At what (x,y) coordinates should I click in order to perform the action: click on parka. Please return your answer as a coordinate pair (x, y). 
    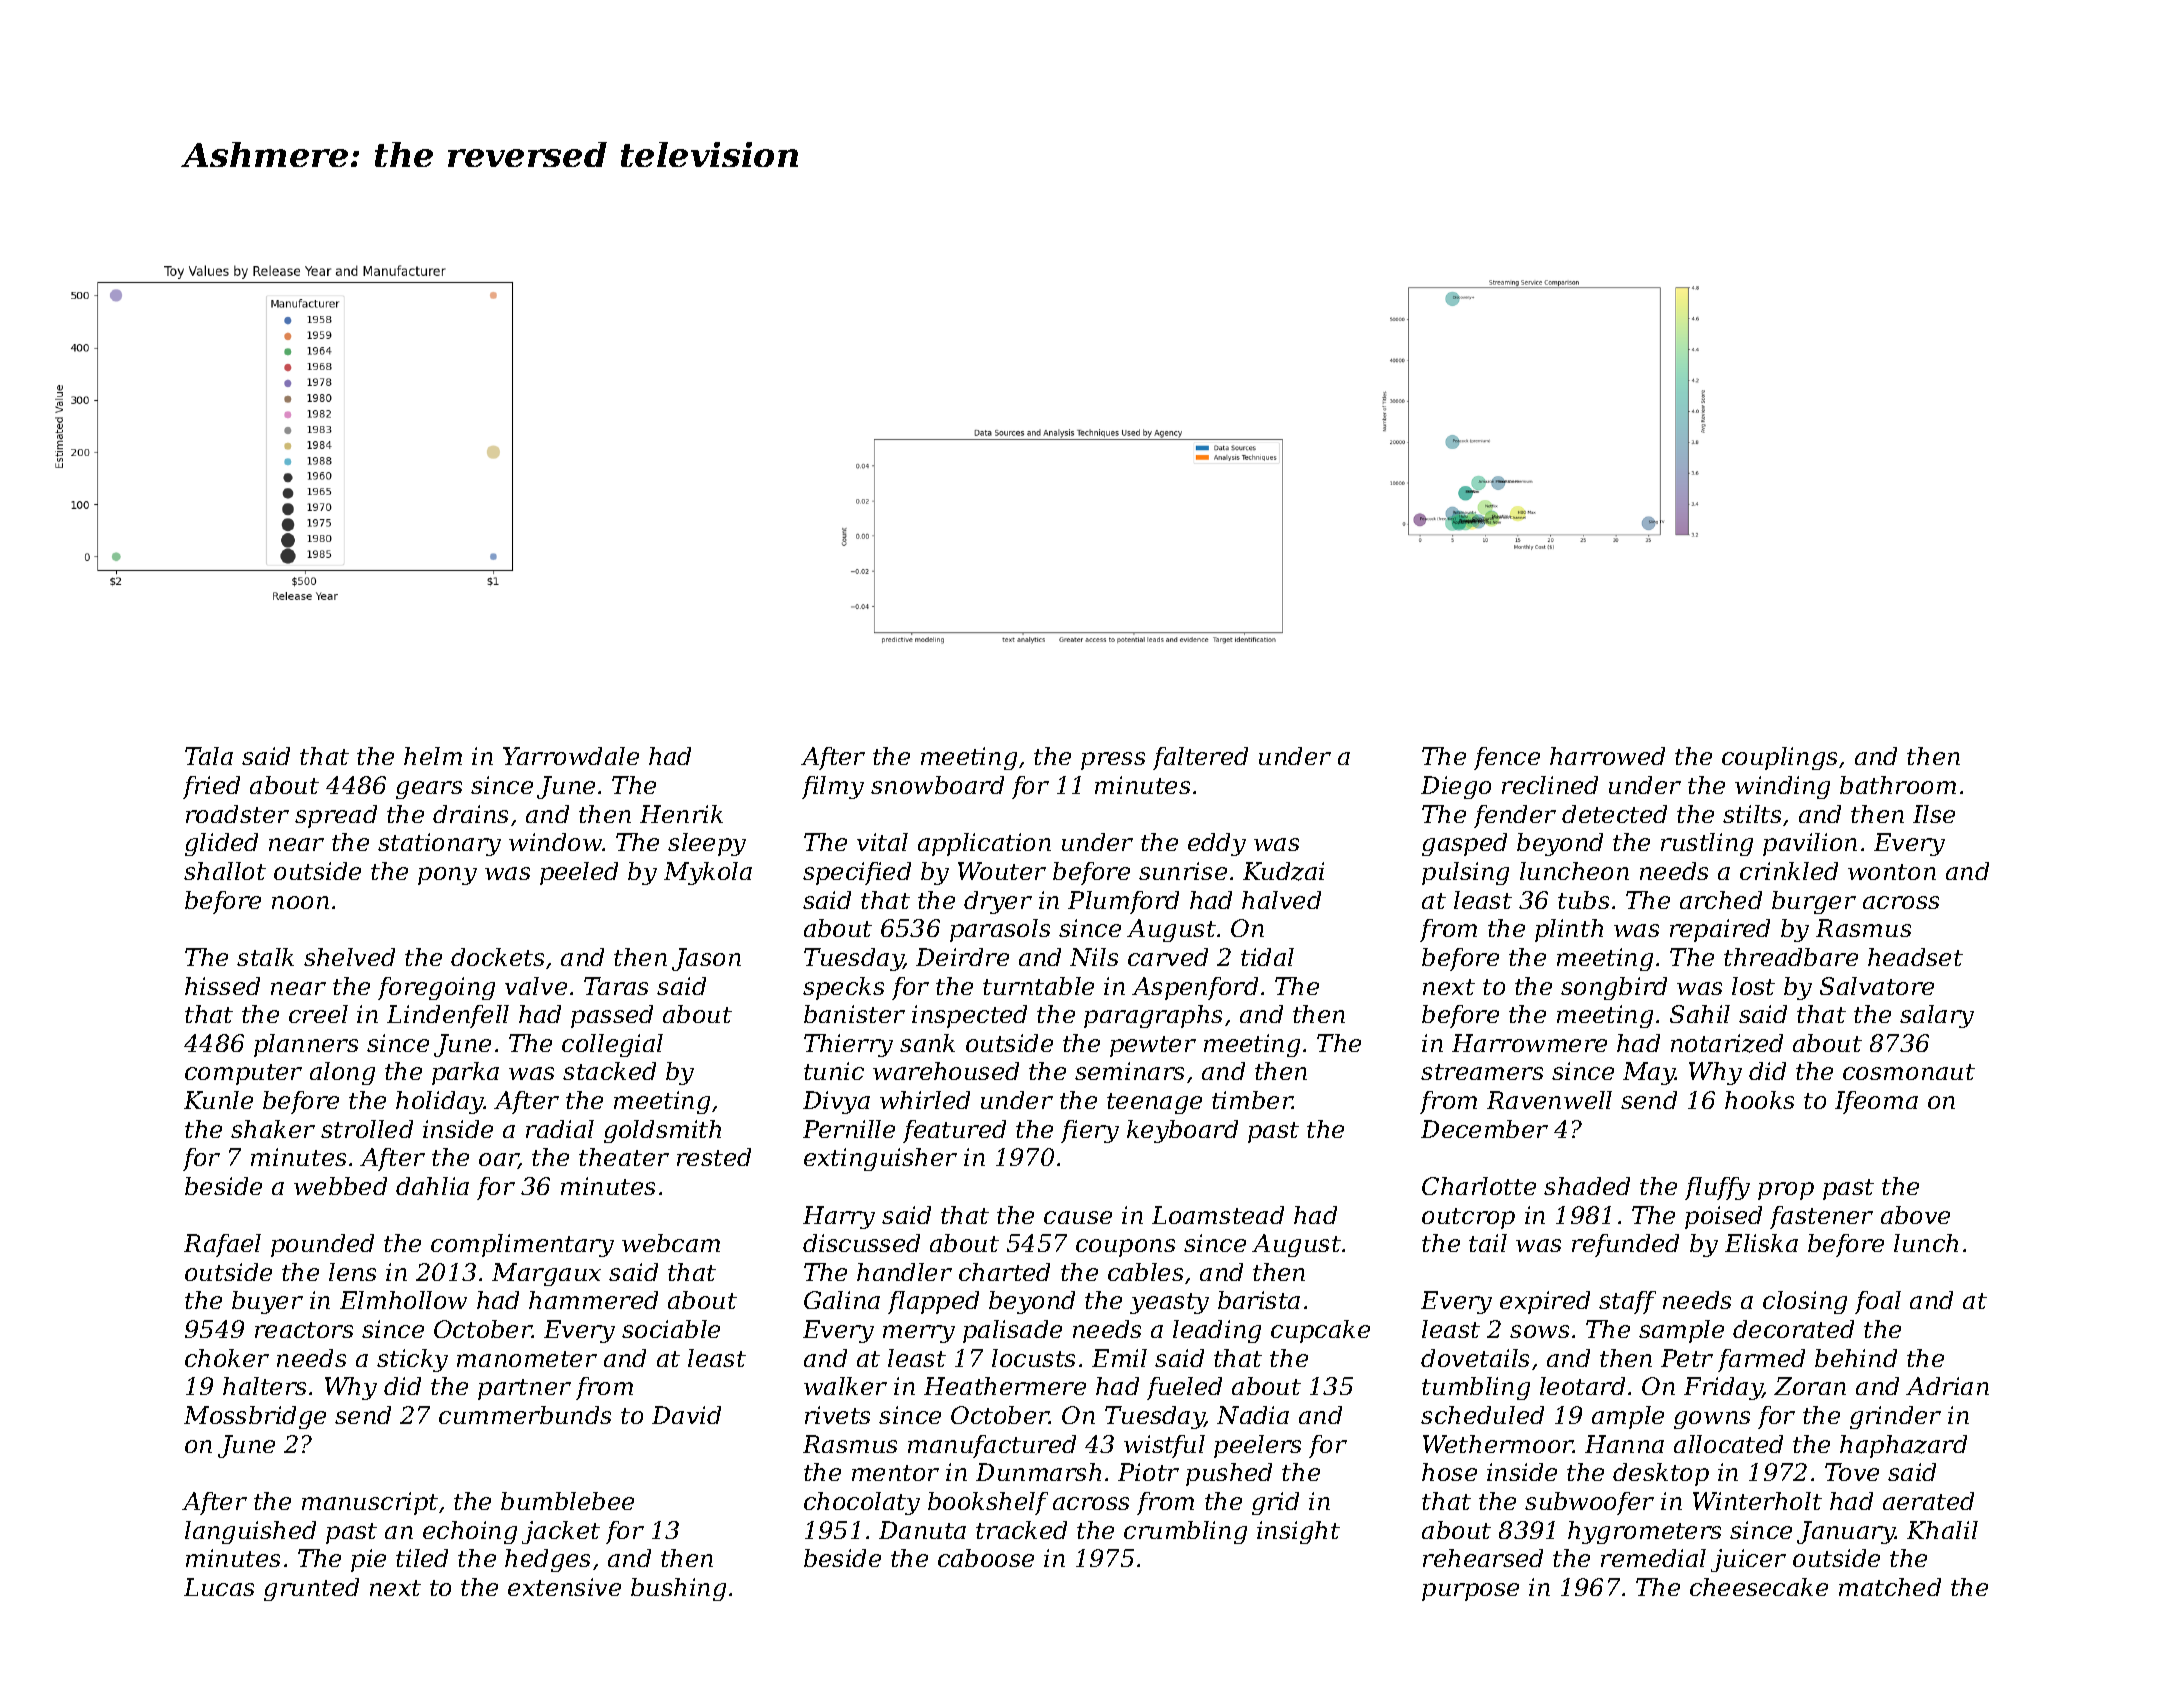
    Looking at the image, I should click on (465, 1073).
